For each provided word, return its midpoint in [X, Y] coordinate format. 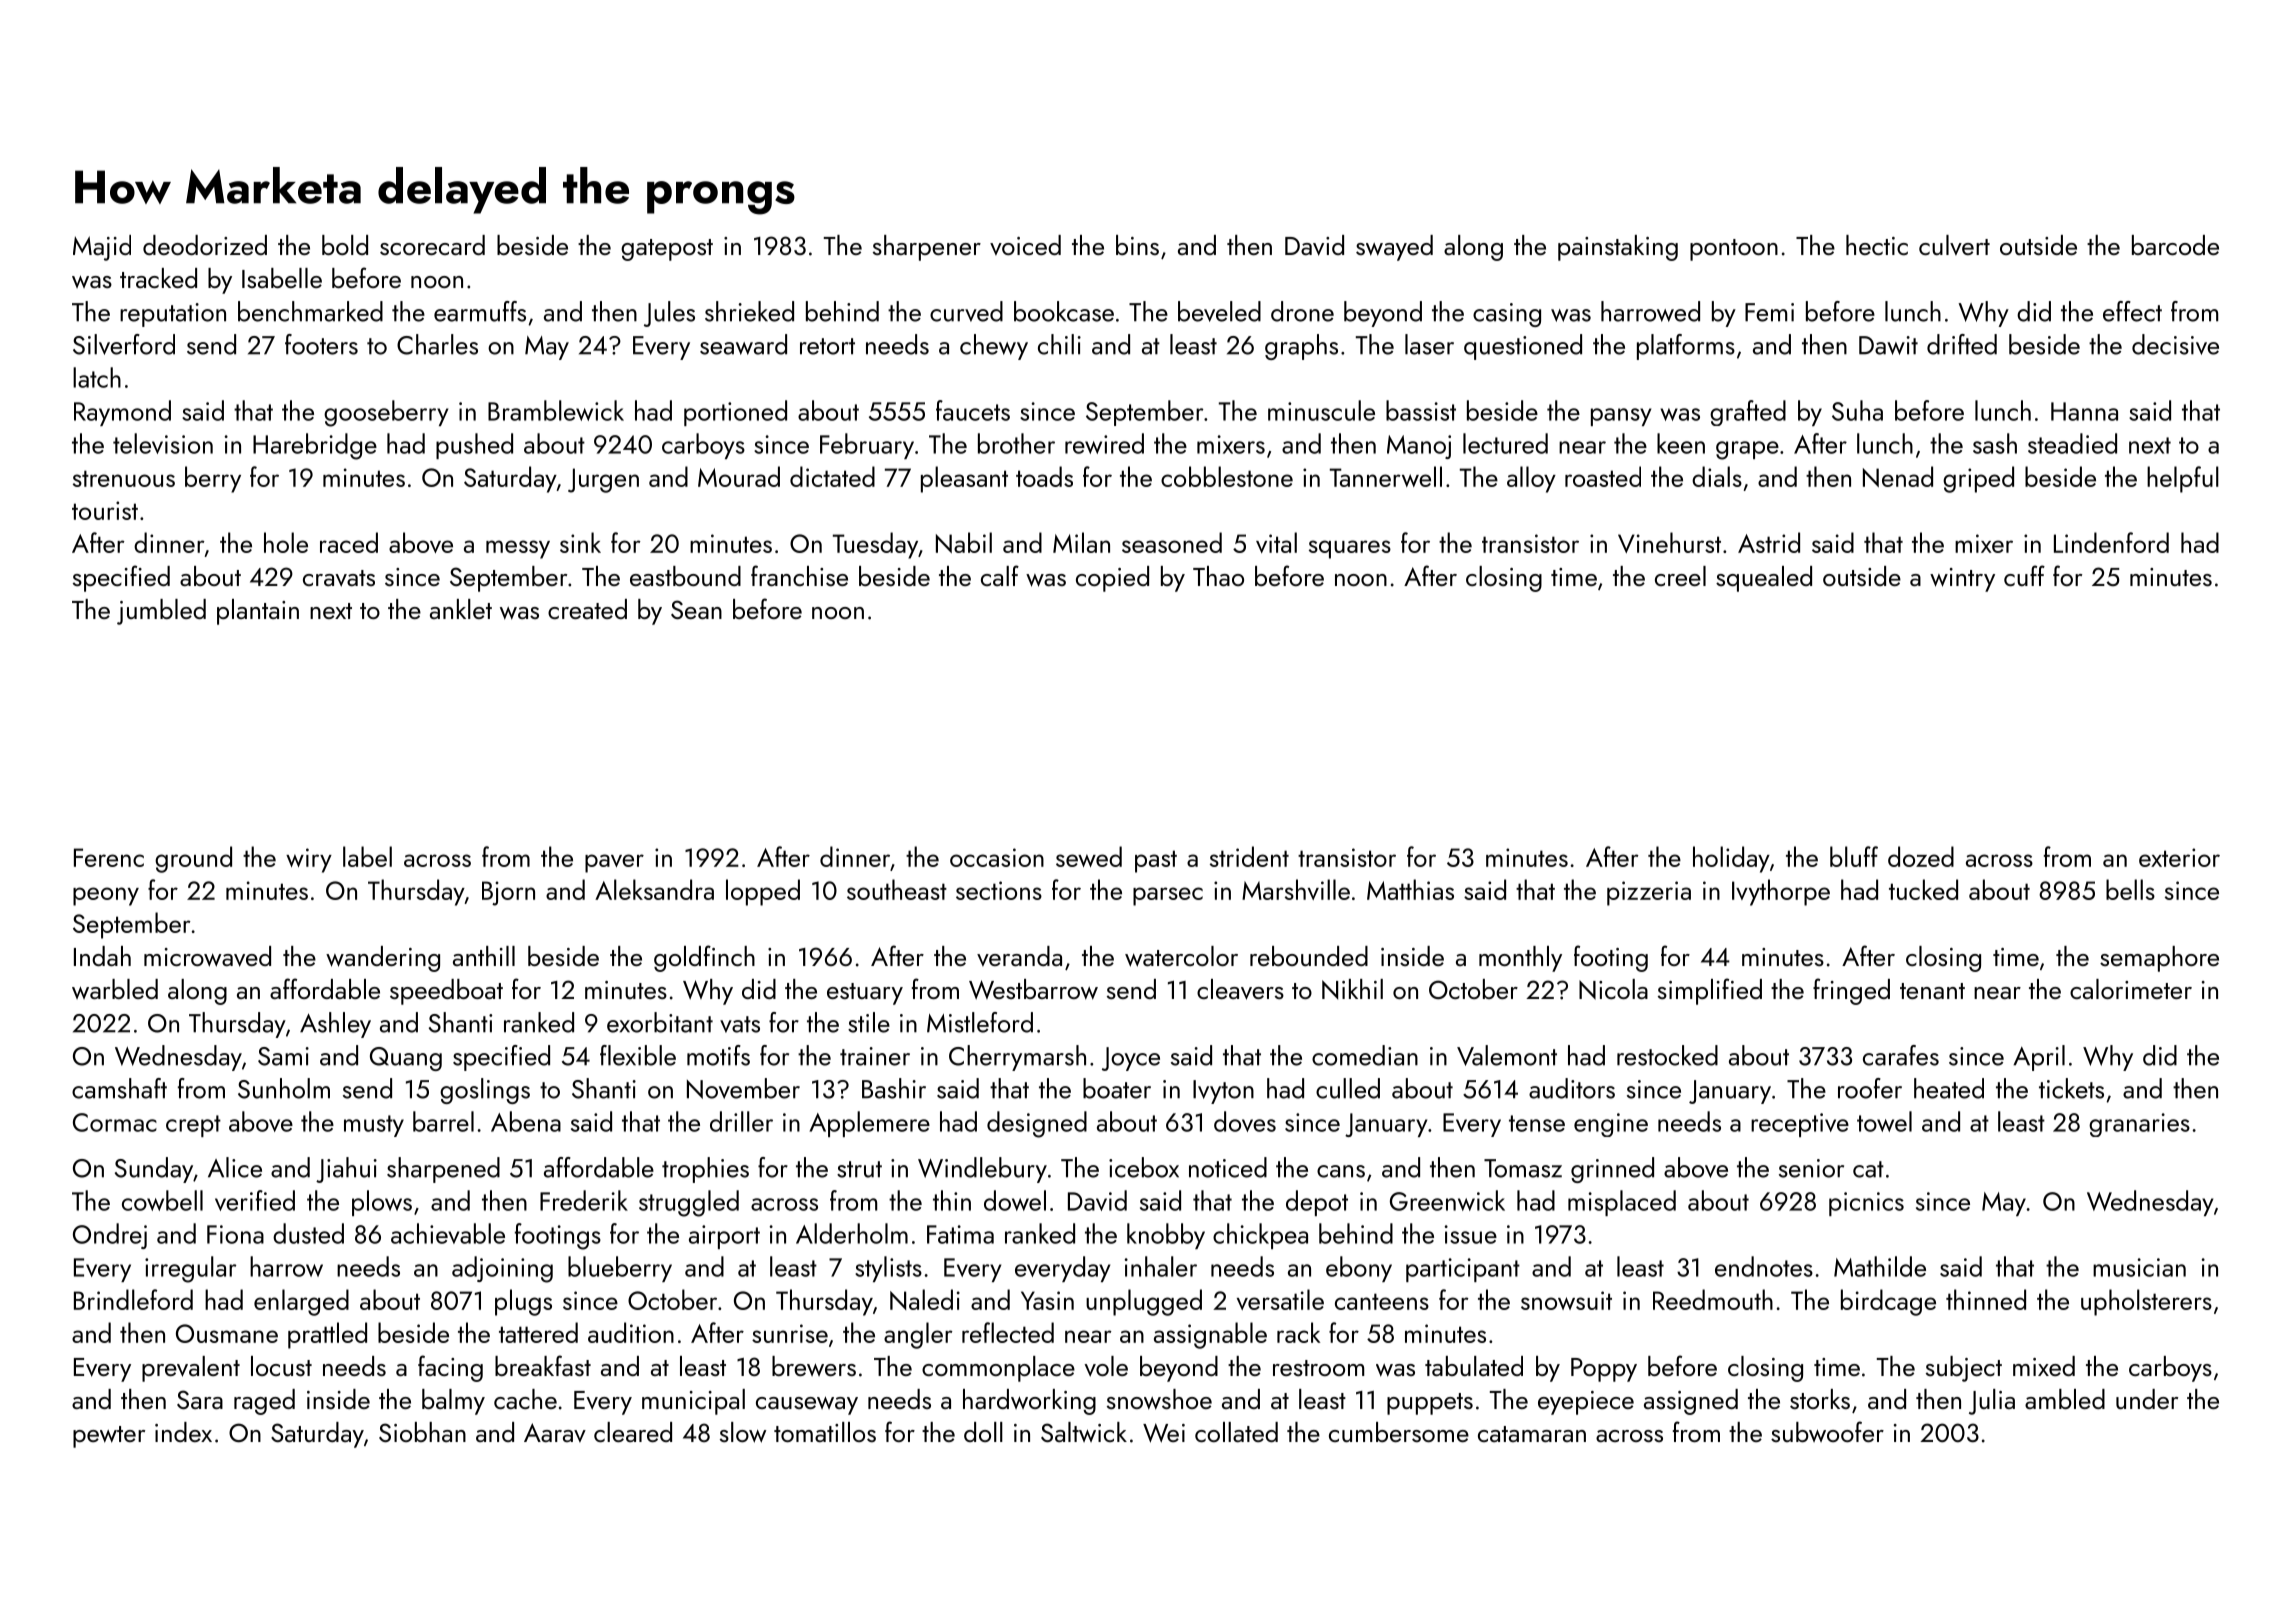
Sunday [154, 1170]
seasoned [1172, 542]
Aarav [555, 1432]
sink [580, 542]
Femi [1769, 312]
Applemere [869, 1124]
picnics [1866, 1204]
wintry [1962, 580]
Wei [1164, 1433]
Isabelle [282, 278]
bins [1137, 245]
